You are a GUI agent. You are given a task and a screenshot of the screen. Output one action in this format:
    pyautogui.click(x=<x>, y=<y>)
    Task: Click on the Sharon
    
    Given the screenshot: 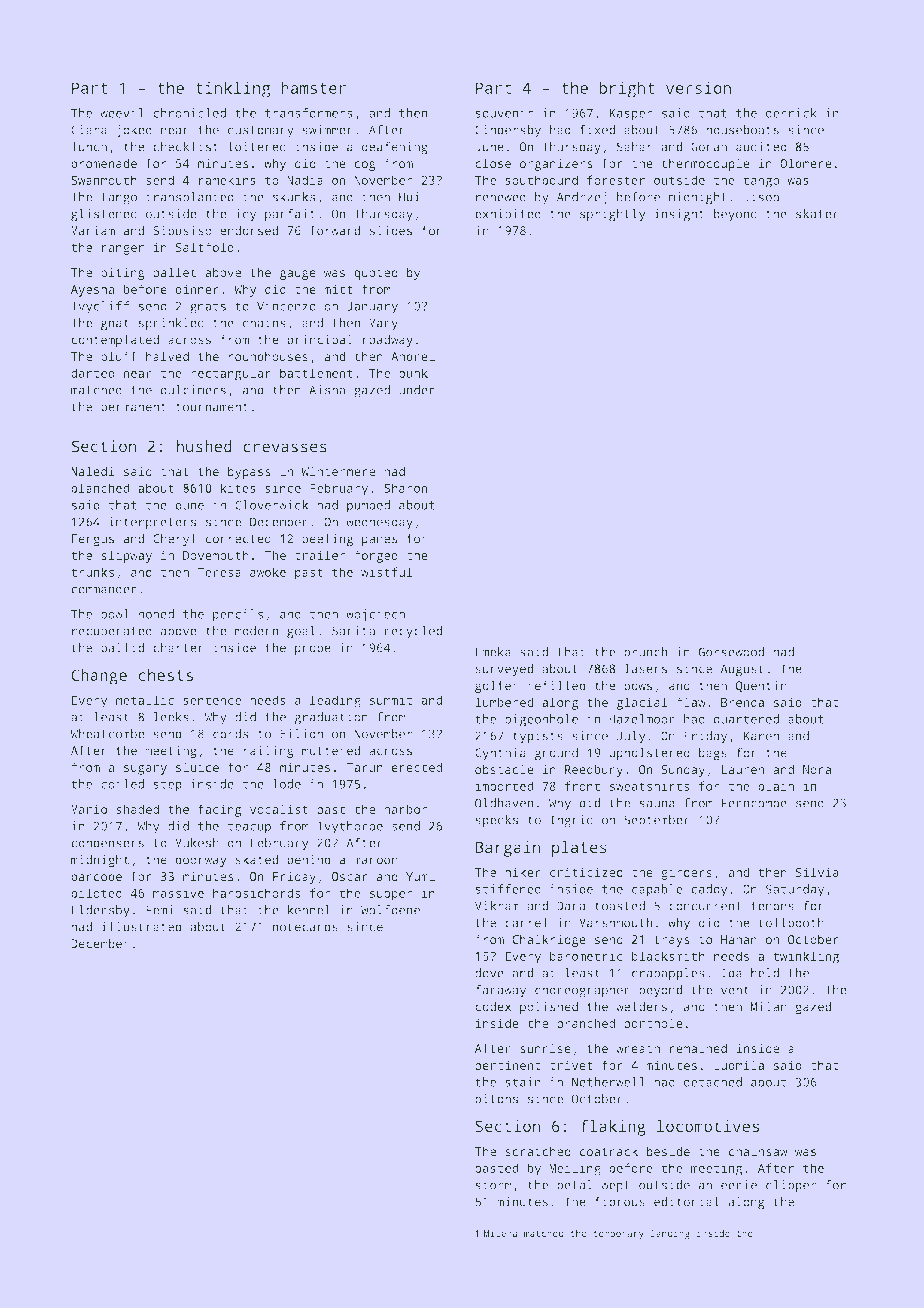 What is the action you would take?
    pyautogui.click(x=405, y=488)
